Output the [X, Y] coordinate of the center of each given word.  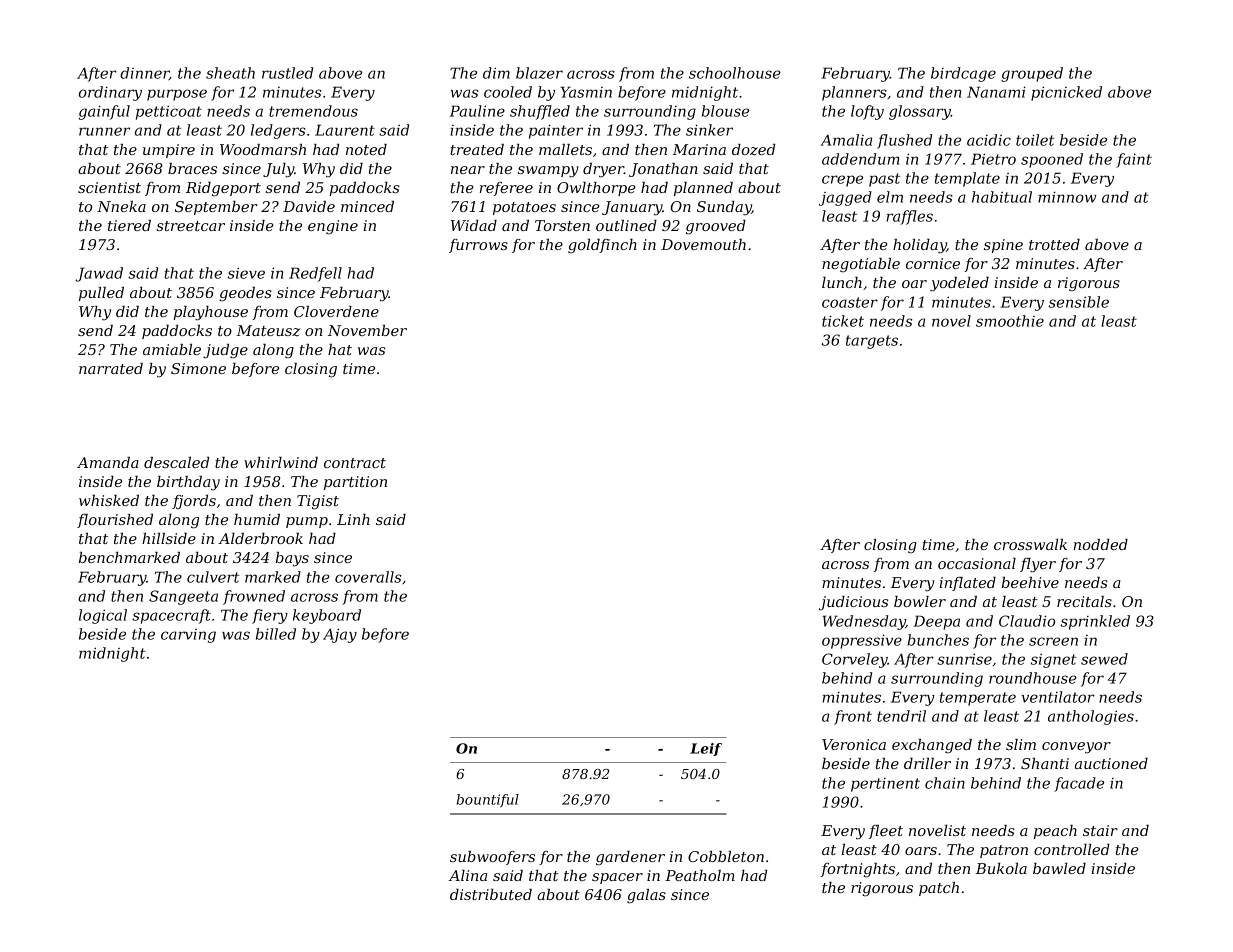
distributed [491, 894]
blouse [725, 111]
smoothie [1010, 321]
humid [257, 519]
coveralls [368, 577]
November [367, 330]
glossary [920, 112]
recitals [1084, 601]
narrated [111, 368]
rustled [287, 73]
